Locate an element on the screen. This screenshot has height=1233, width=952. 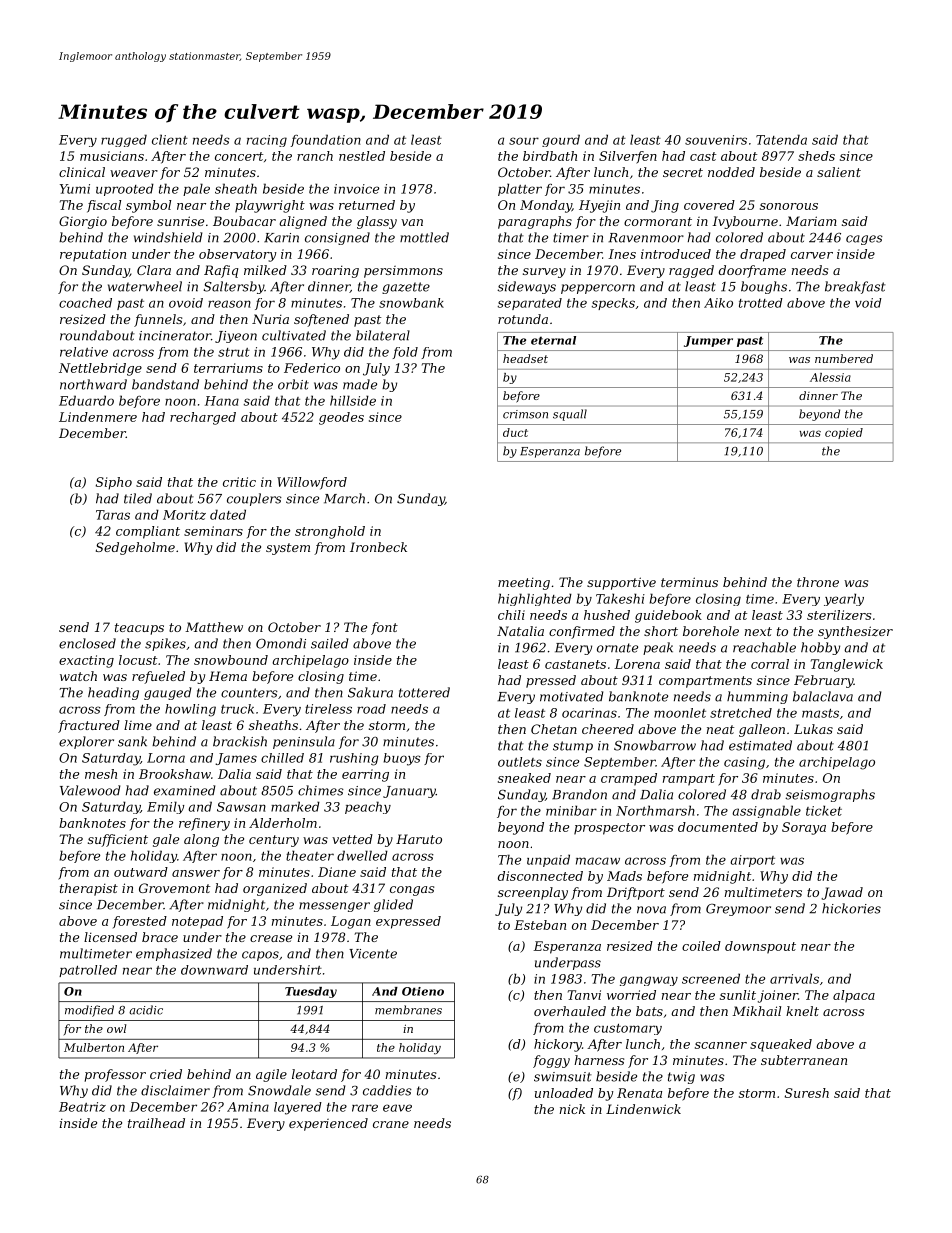
Aiko is located at coordinates (718, 303).
